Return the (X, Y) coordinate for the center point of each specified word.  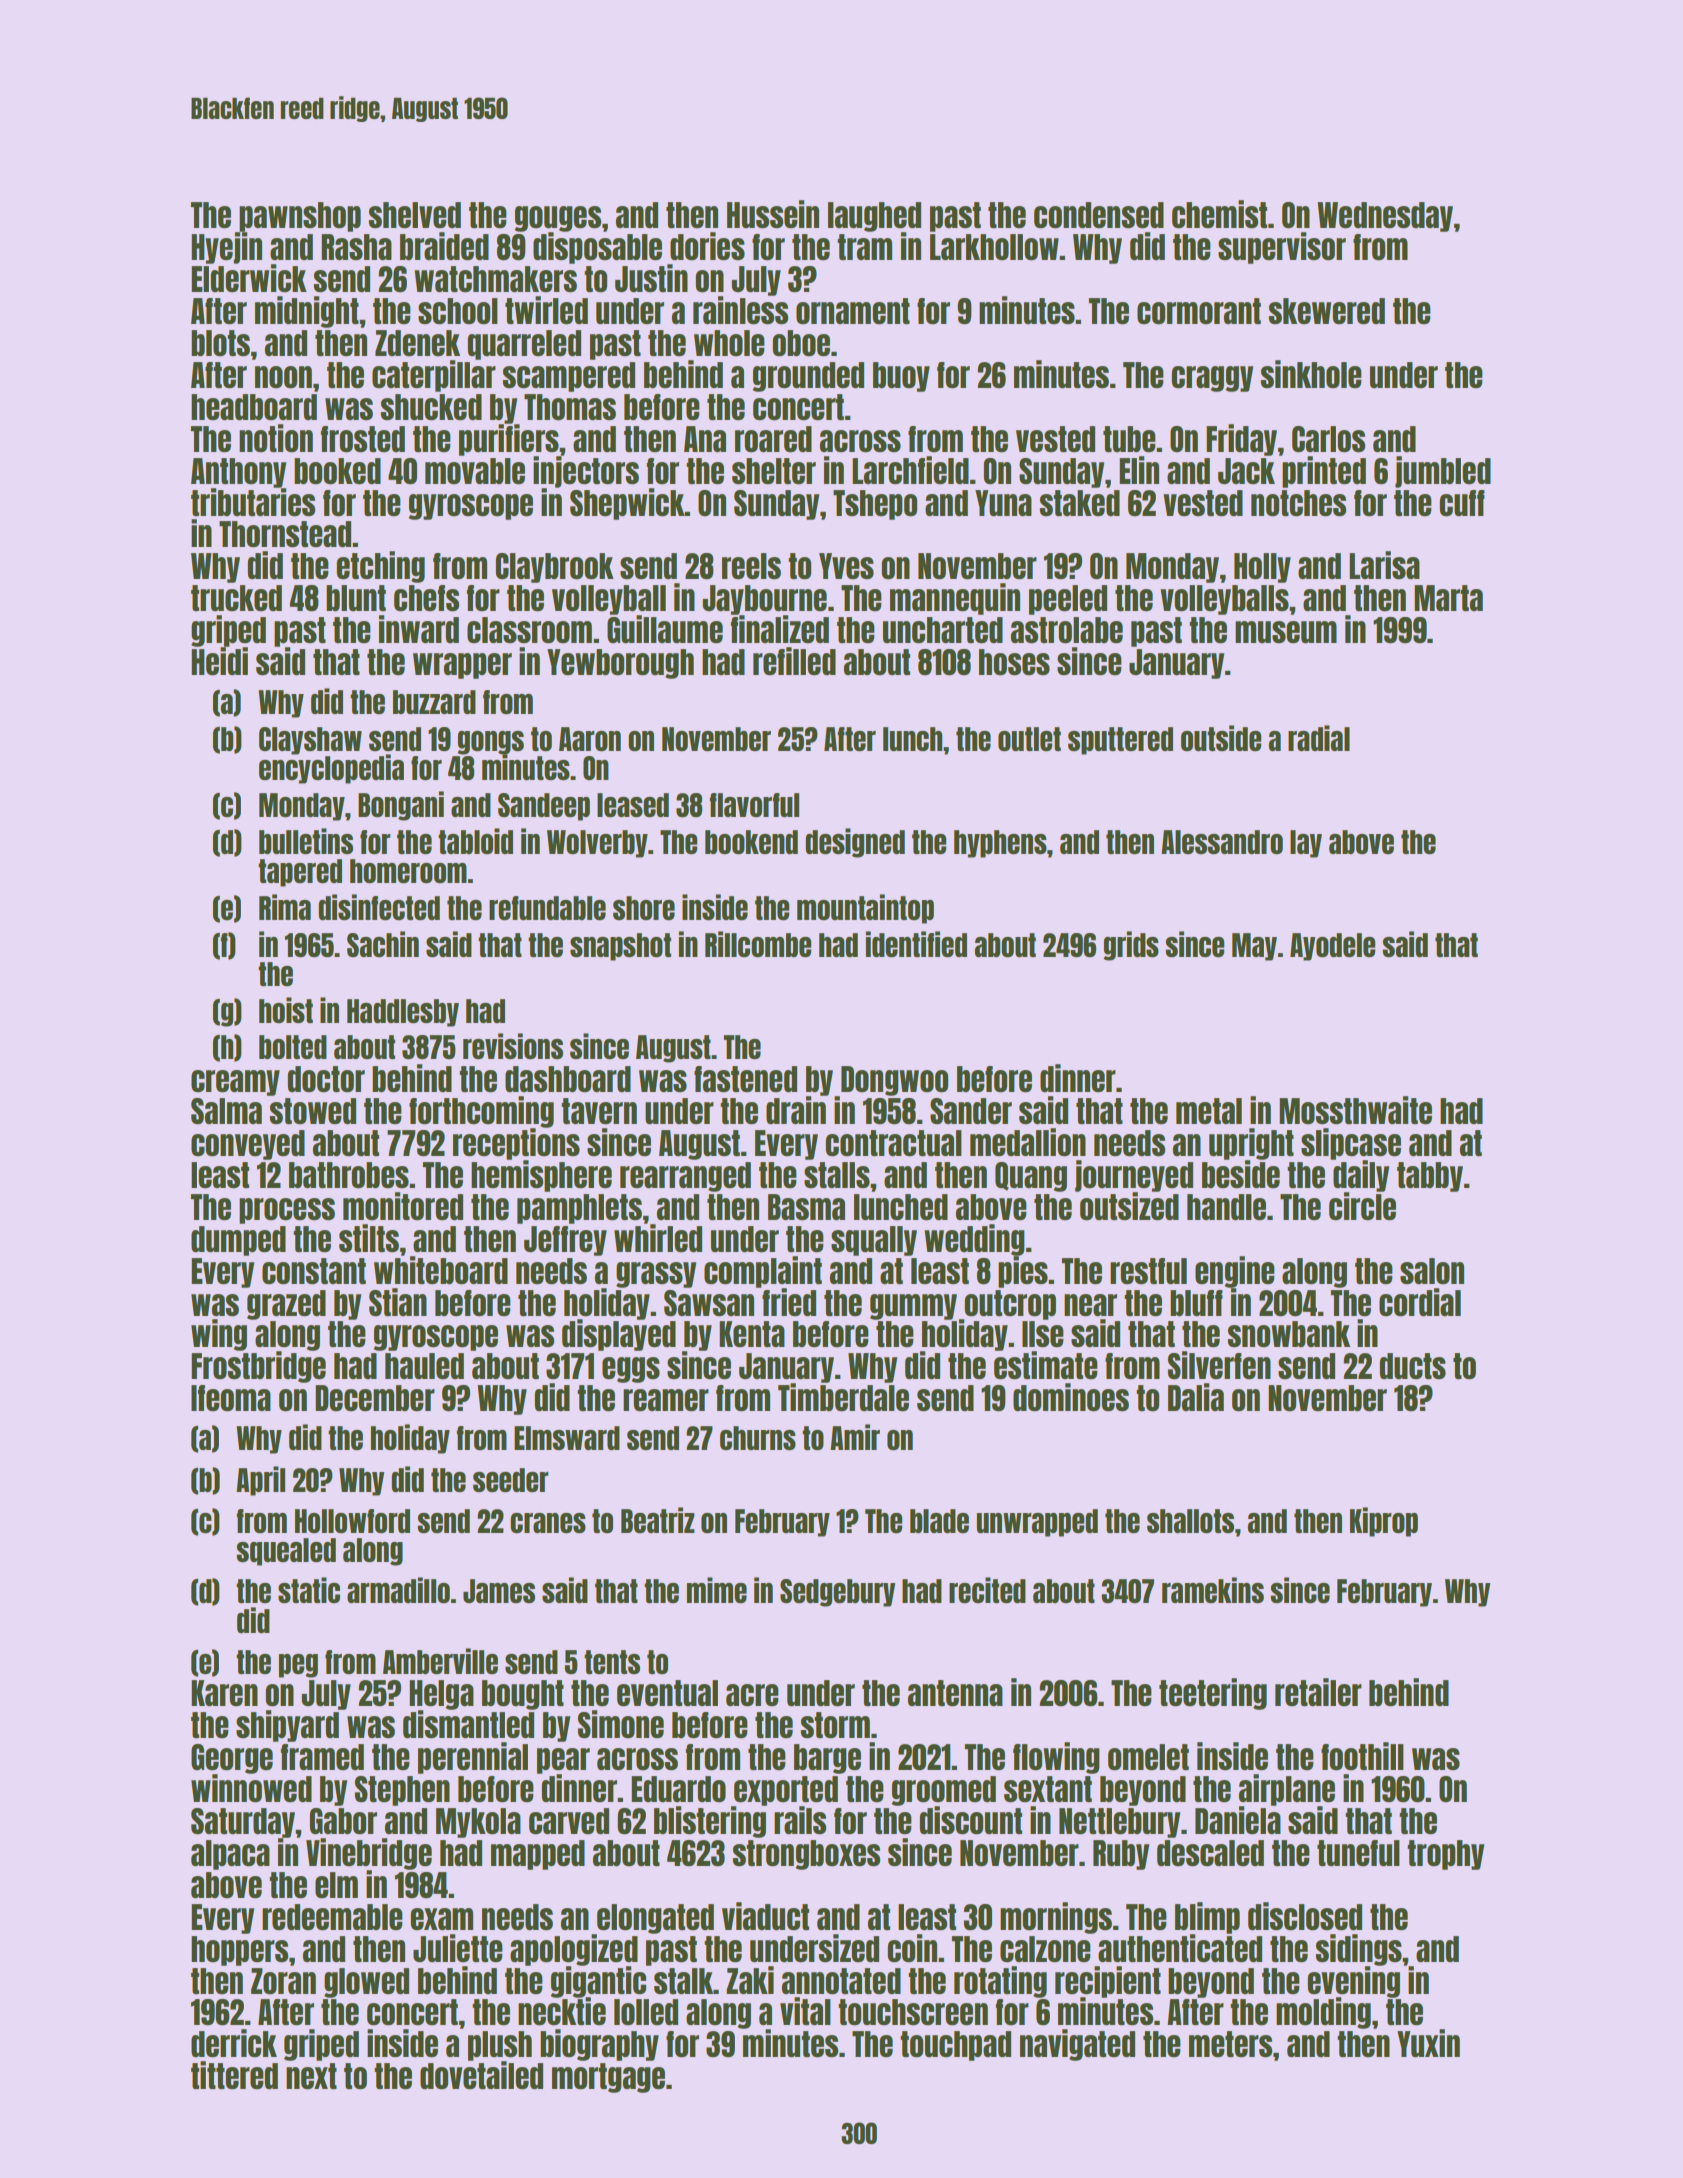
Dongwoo (894, 1081)
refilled (794, 661)
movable (475, 471)
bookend (751, 842)
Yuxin (1428, 2043)
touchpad (955, 2046)
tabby (1430, 1177)
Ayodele (1332, 947)
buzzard (434, 702)
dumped (238, 1241)
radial (1319, 738)
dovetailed (481, 2076)
